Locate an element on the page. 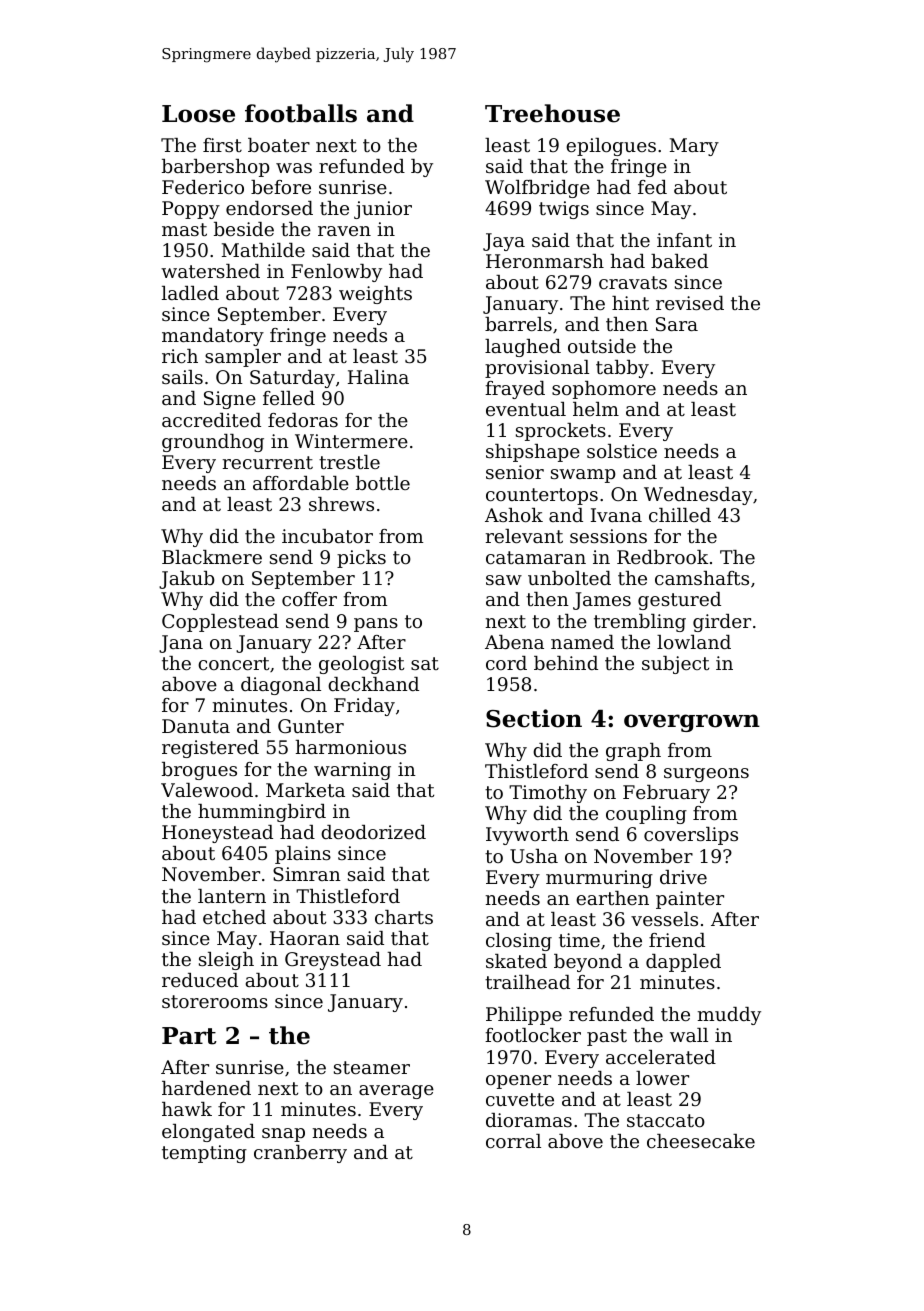  deckhand is located at coordinates (373, 684).
